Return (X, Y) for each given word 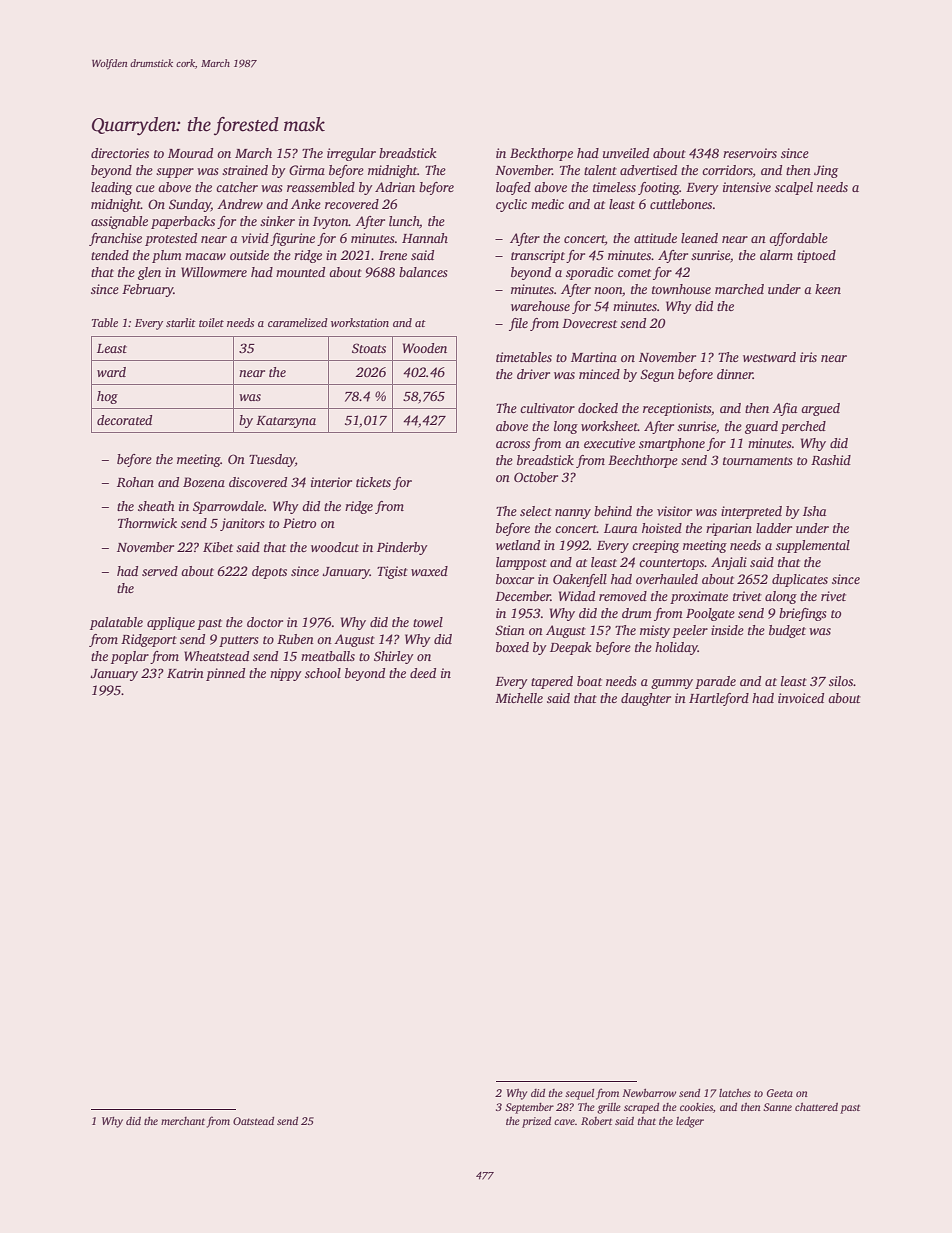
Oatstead (253, 1121)
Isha (814, 511)
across (513, 444)
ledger (690, 1122)
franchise (115, 239)
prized (536, 1122)
